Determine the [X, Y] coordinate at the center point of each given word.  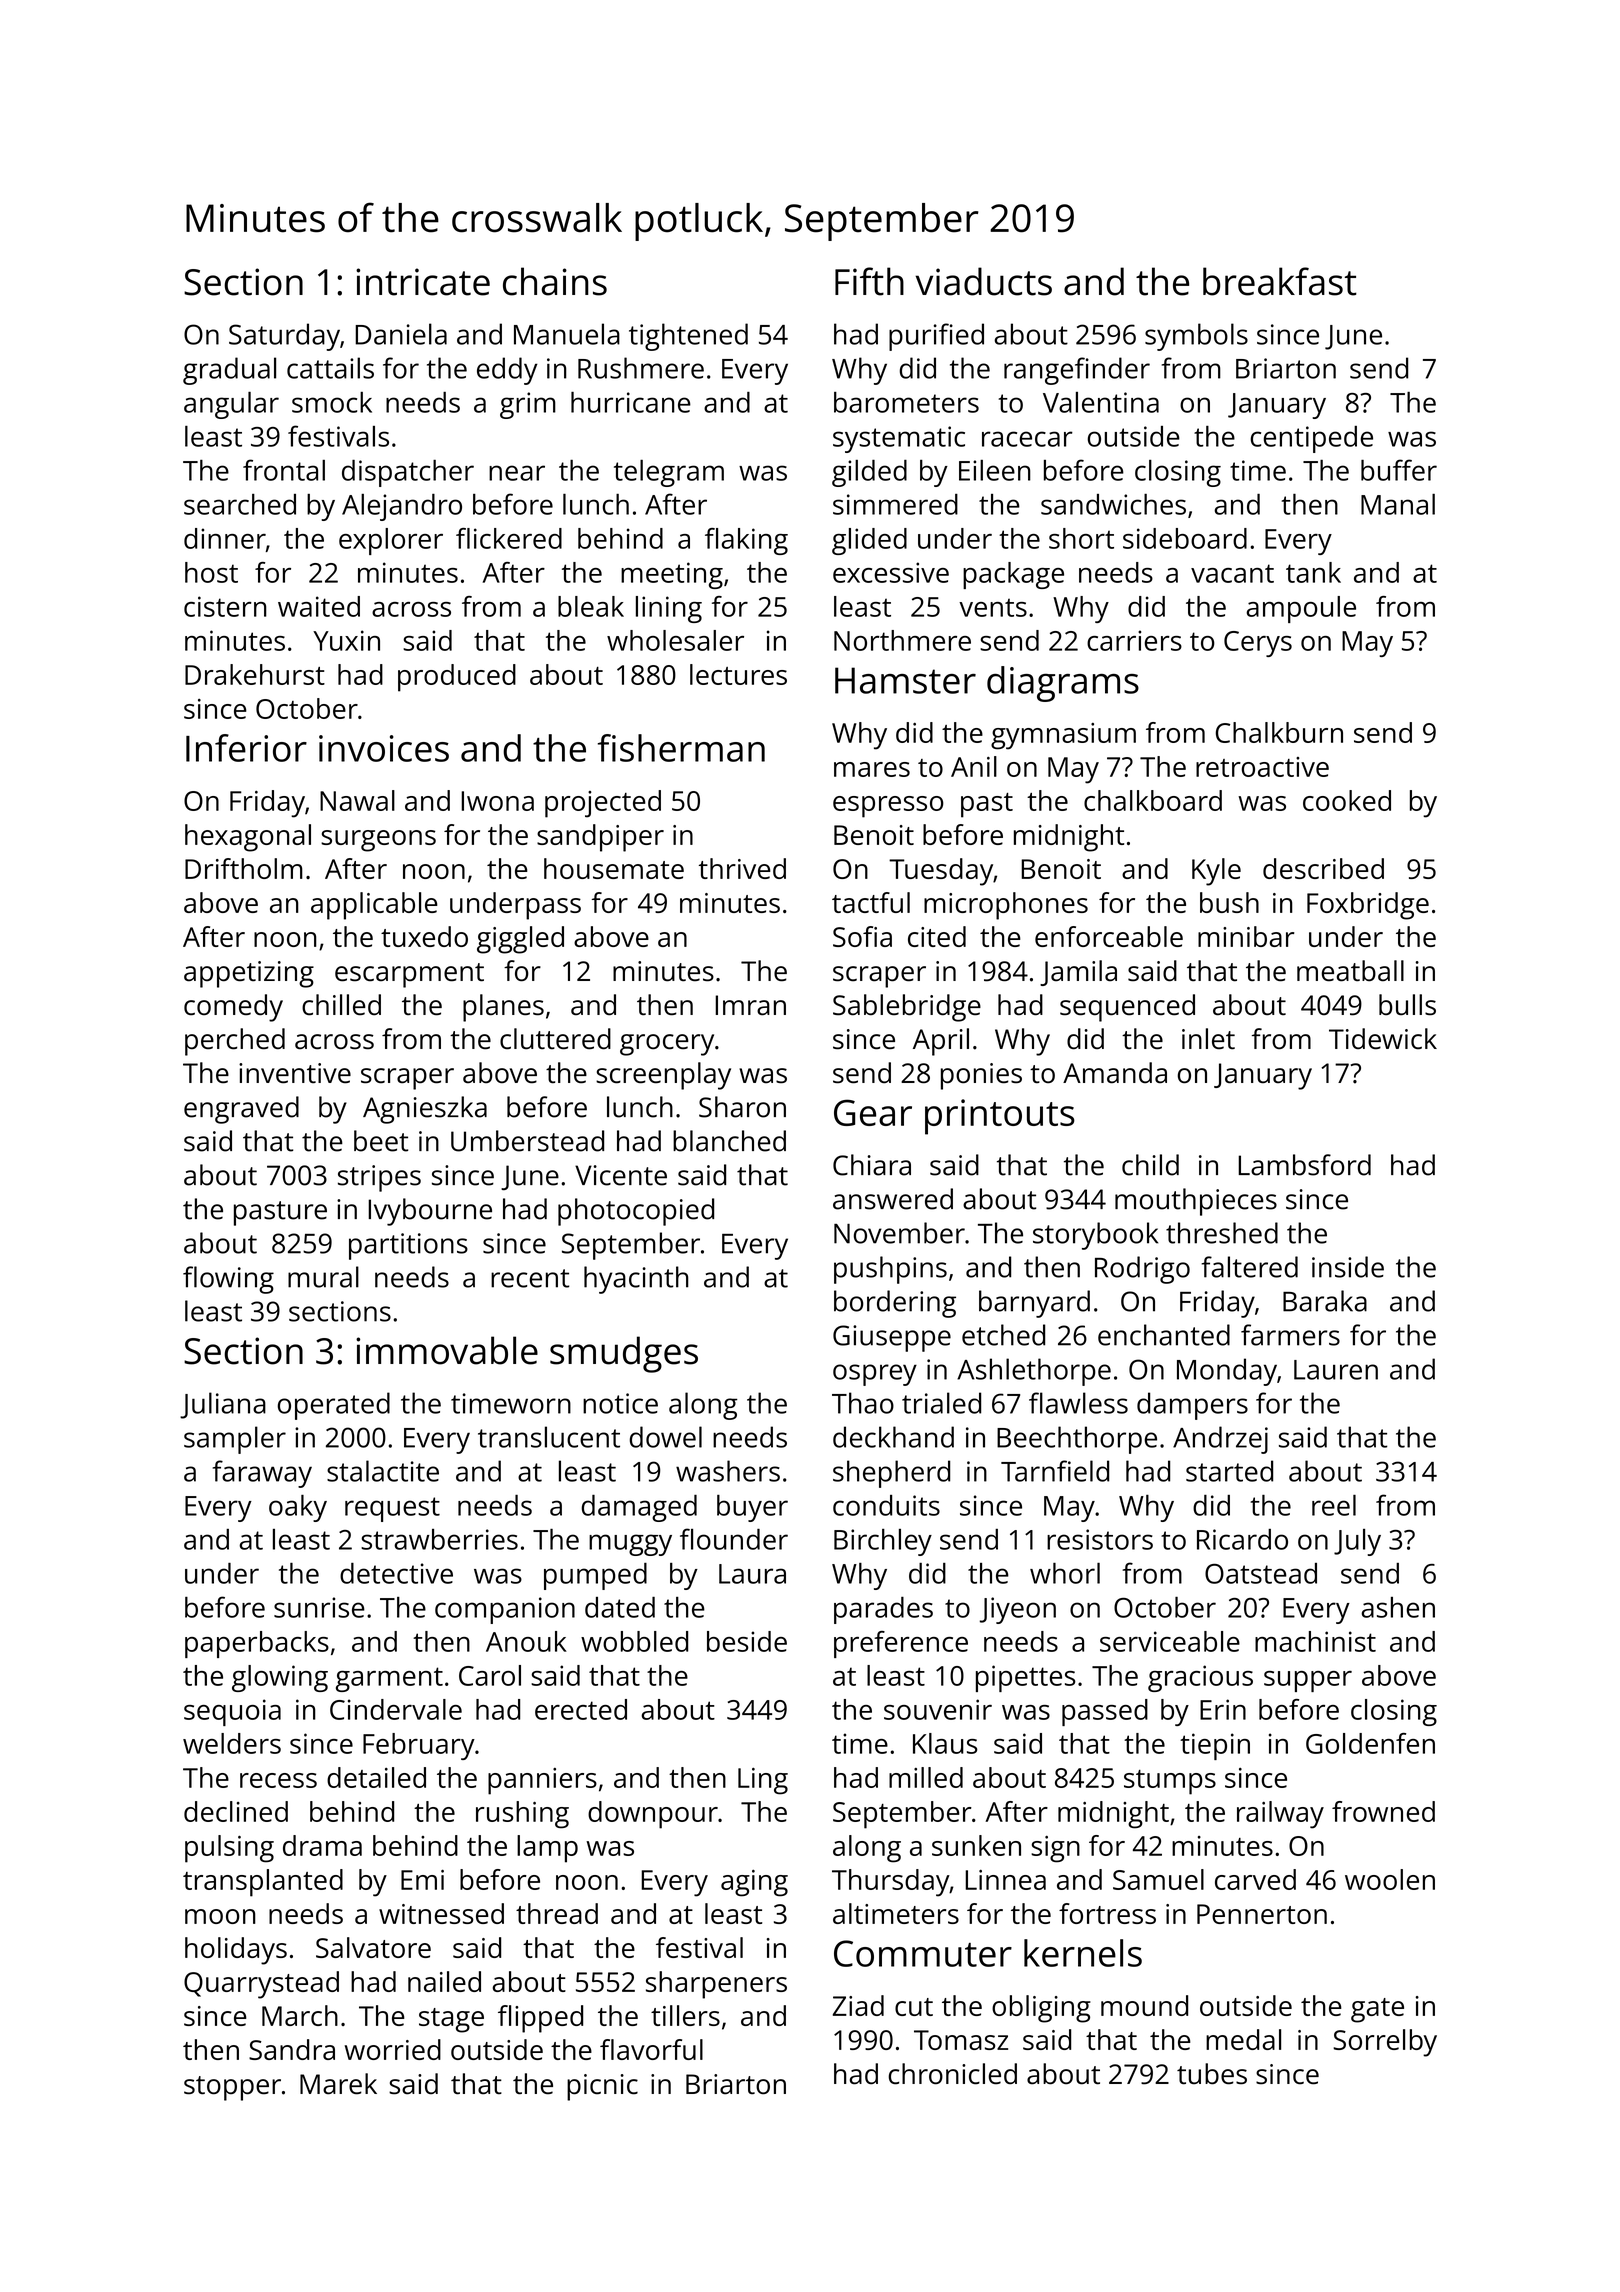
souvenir [938, 1709]
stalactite [383, 1471]
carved [1255, 1879]
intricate [423, 282]
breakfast [1280, 281]
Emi [422, 1879]
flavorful [651, 2049]
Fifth [869, 281]
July [1357, 1542]
